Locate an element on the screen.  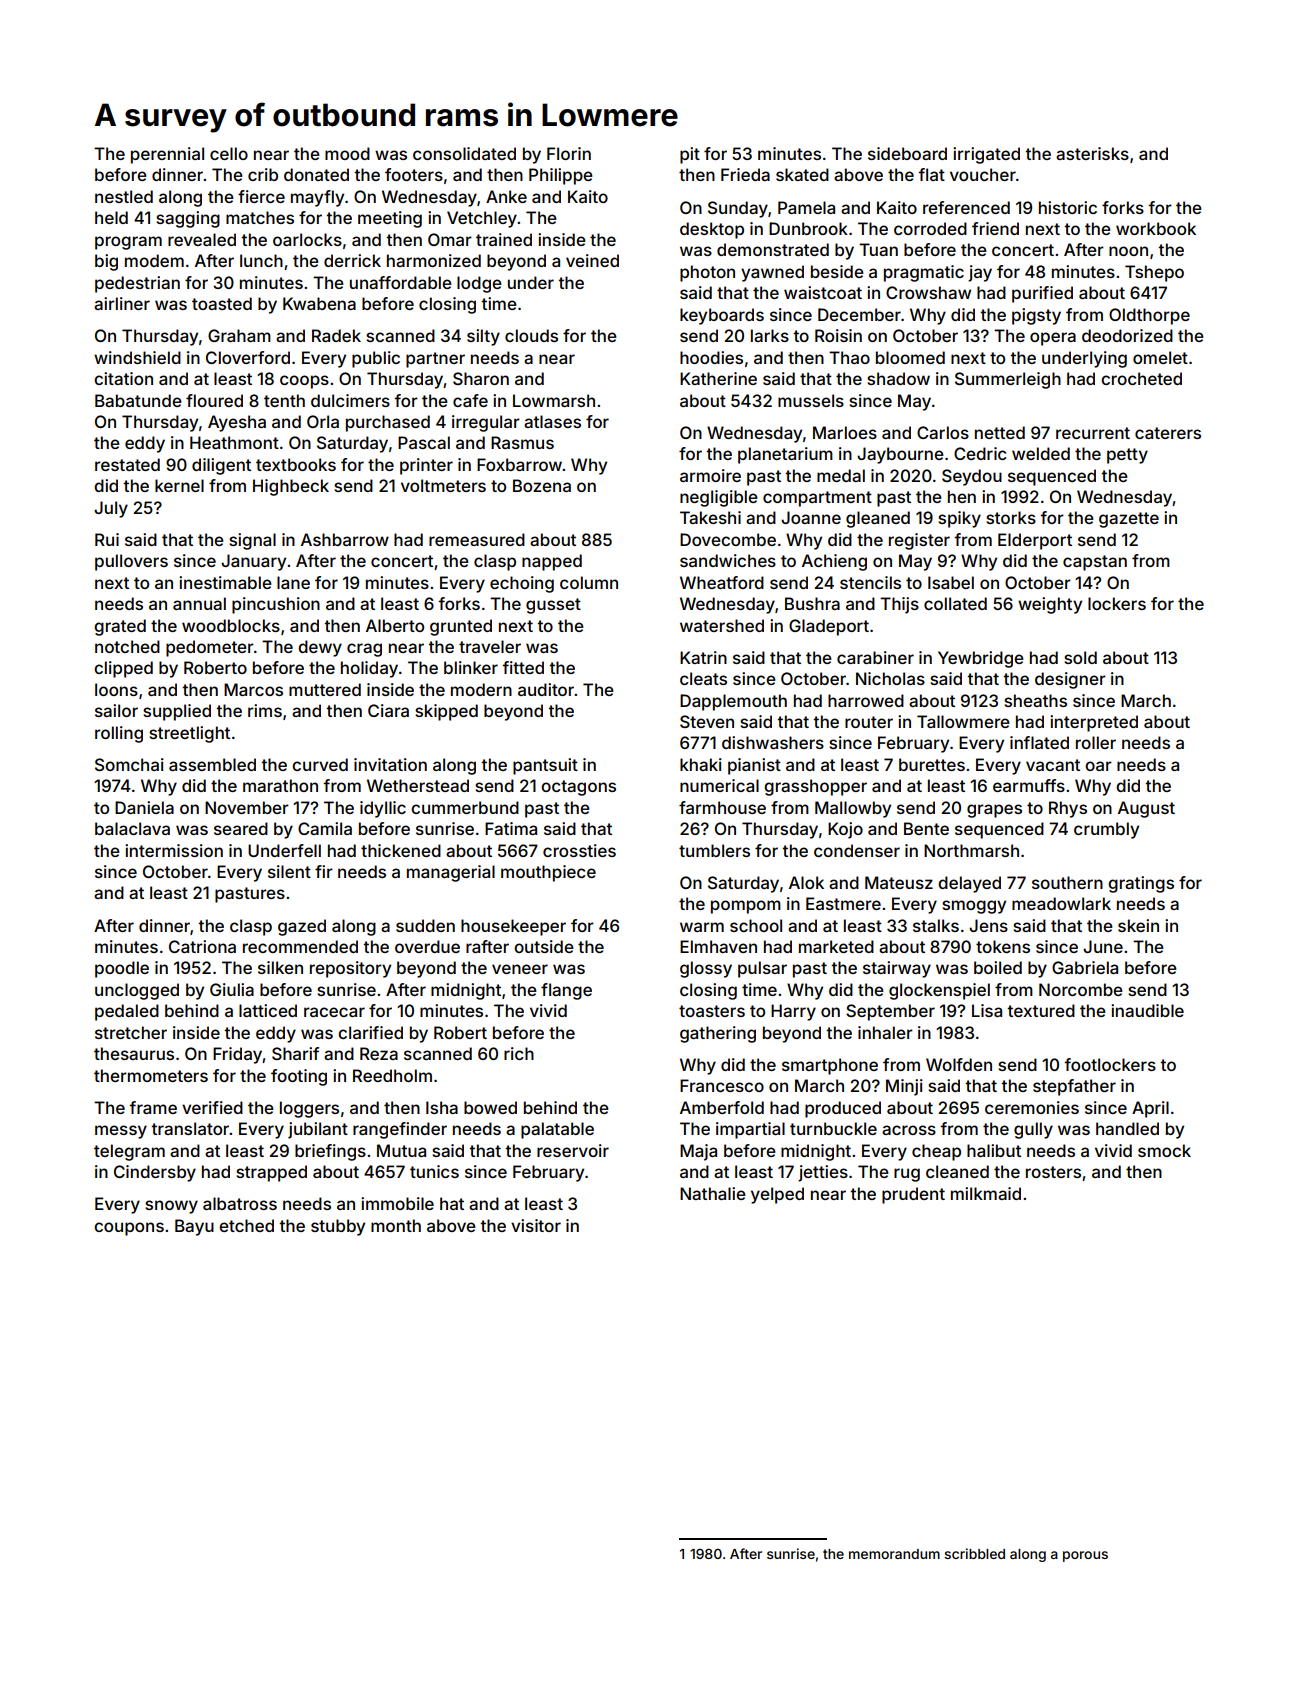
veined is located at coordinates (592, 260).
